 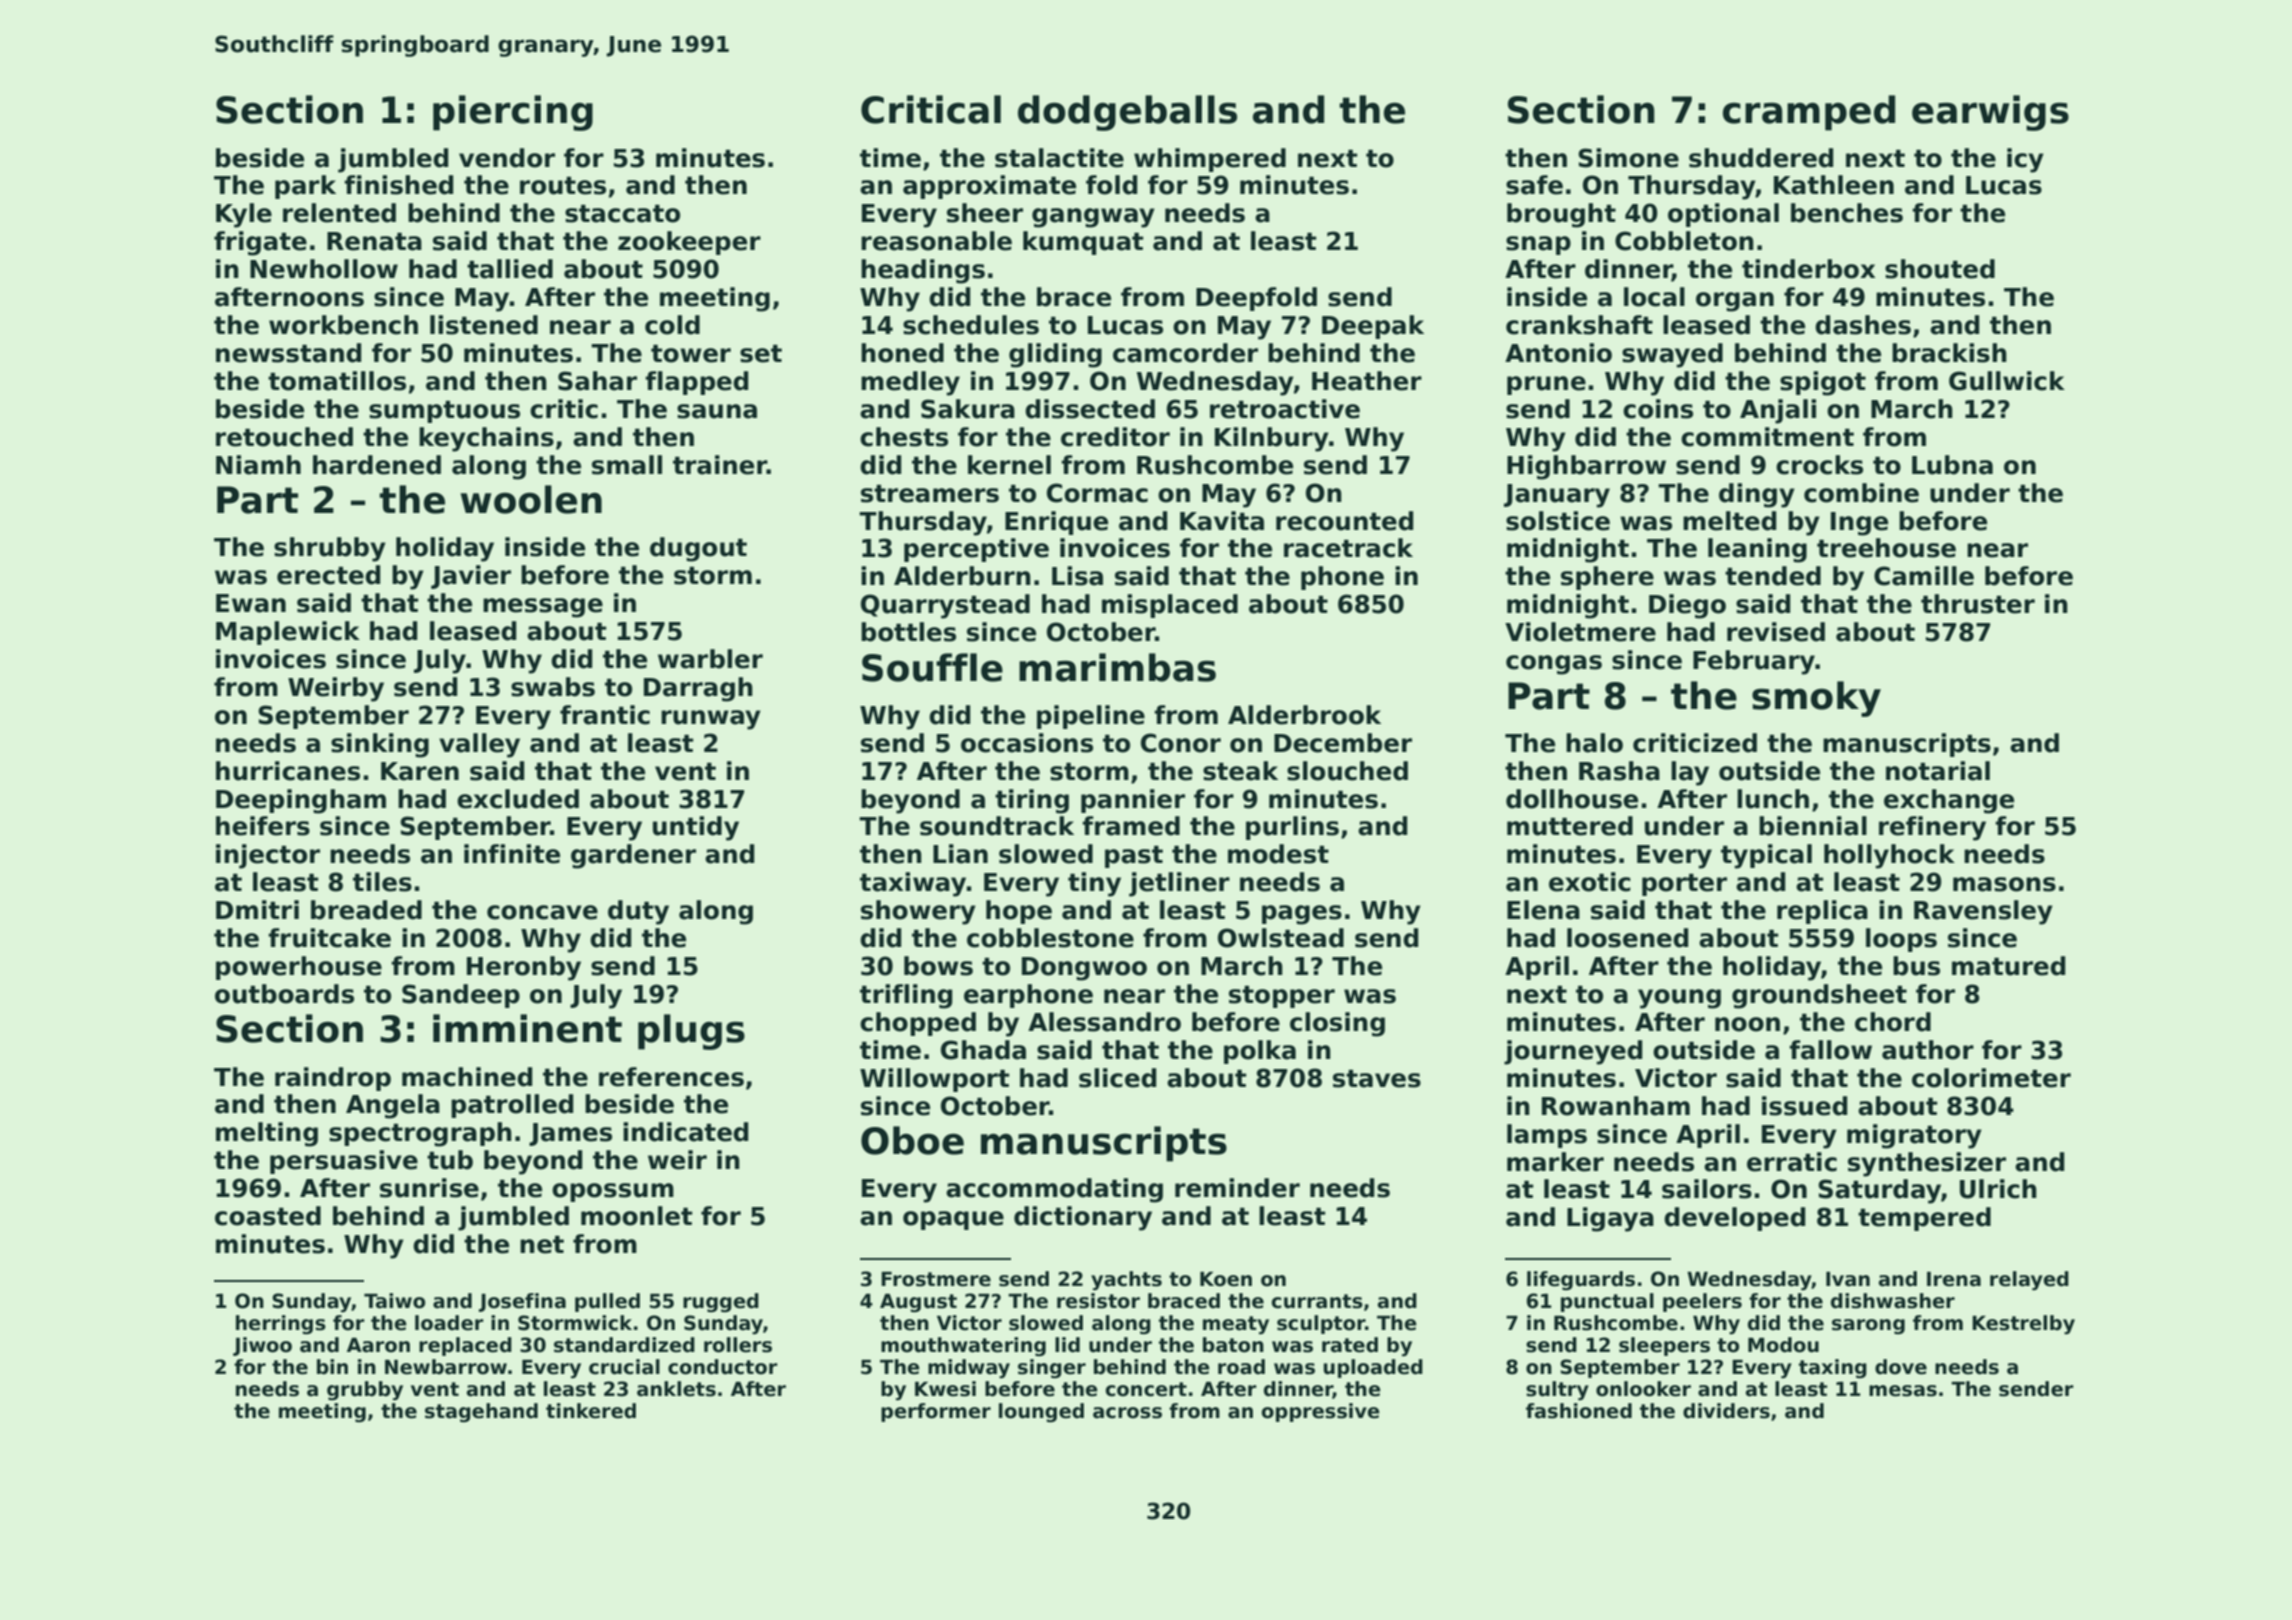 I want to click on park, so click(x=305, y=187).
